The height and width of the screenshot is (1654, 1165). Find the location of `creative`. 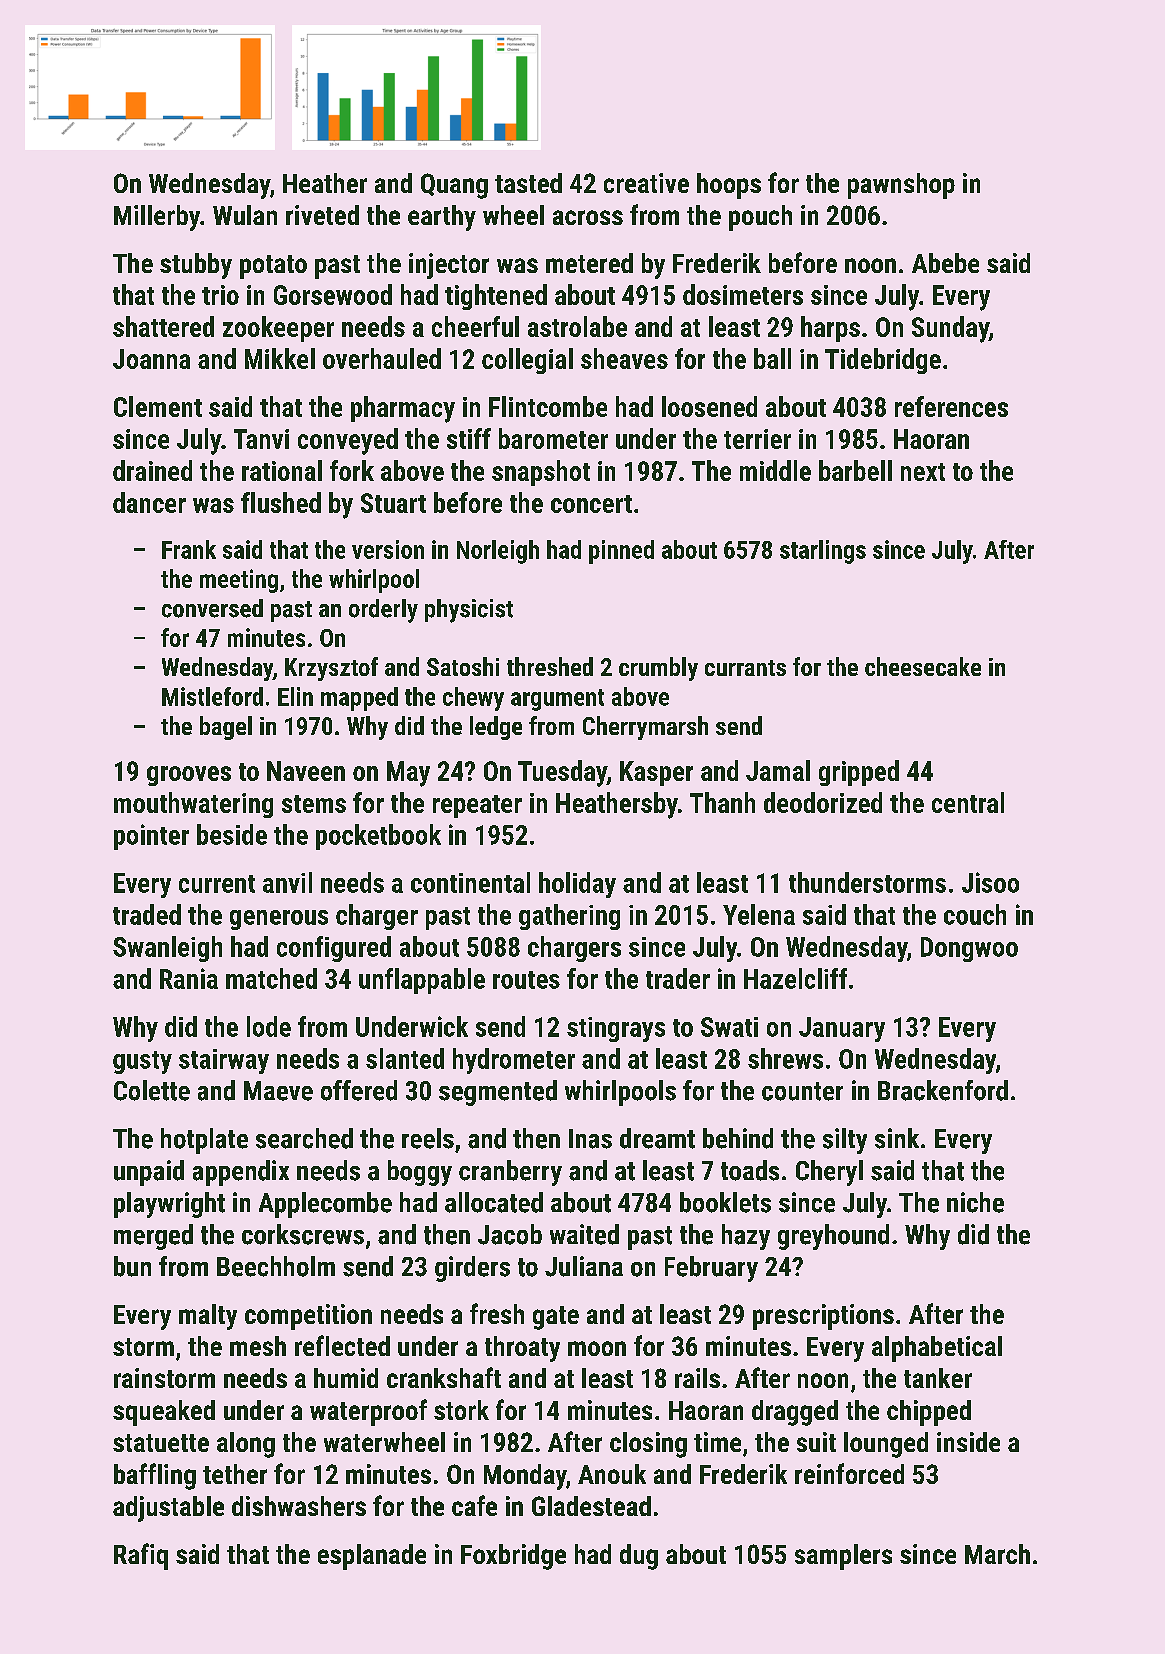

creative is located at coordinates (646, 183).
